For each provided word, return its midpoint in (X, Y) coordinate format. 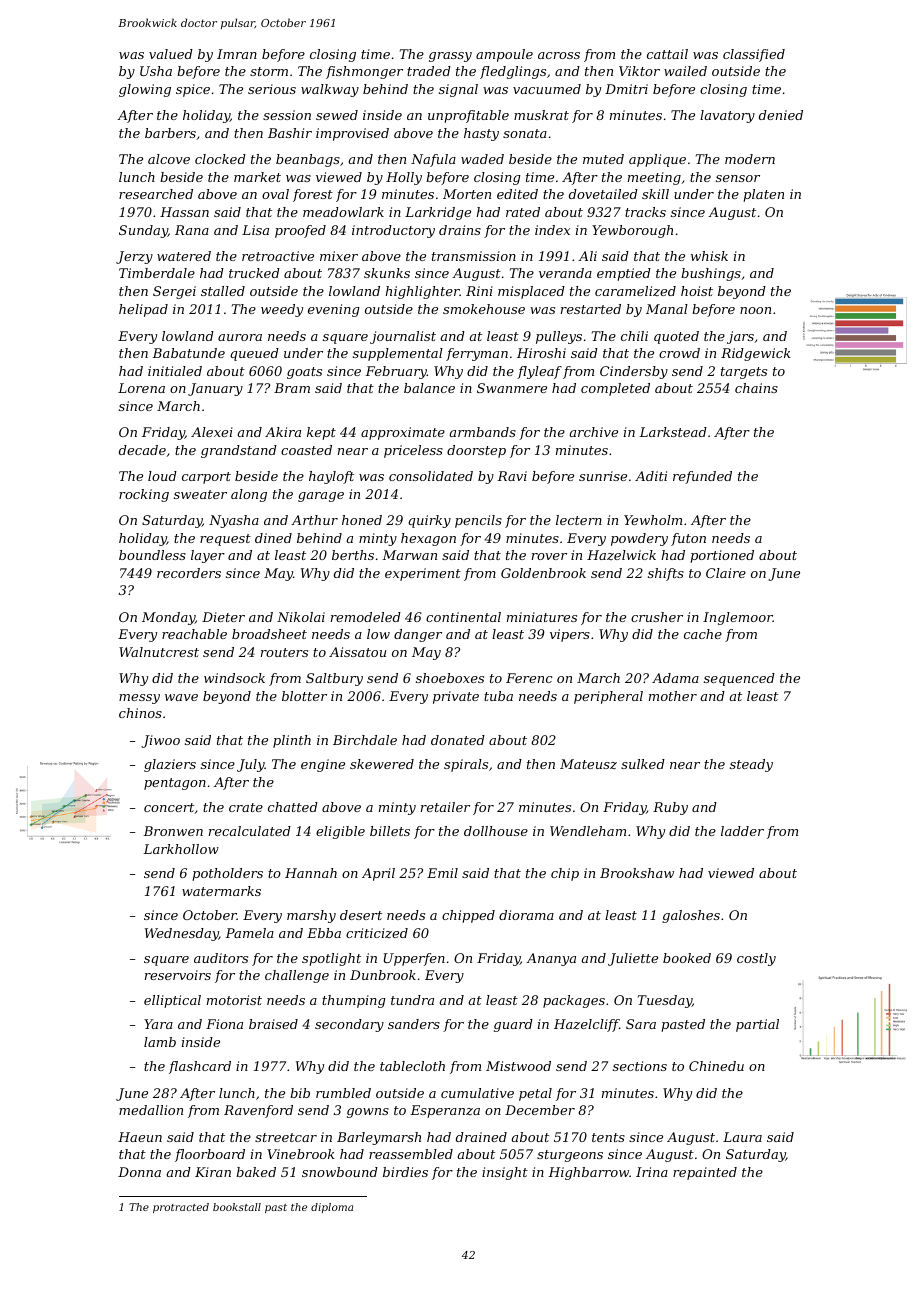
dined (273, 538)
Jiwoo (160, 741)
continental (463, 617)
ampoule (504, 55)
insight (505, 1173)
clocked (220, 159)
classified (754, 55)
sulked (643, 764)
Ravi (512, 476)
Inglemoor (738, 618)
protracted (181, 1208)
